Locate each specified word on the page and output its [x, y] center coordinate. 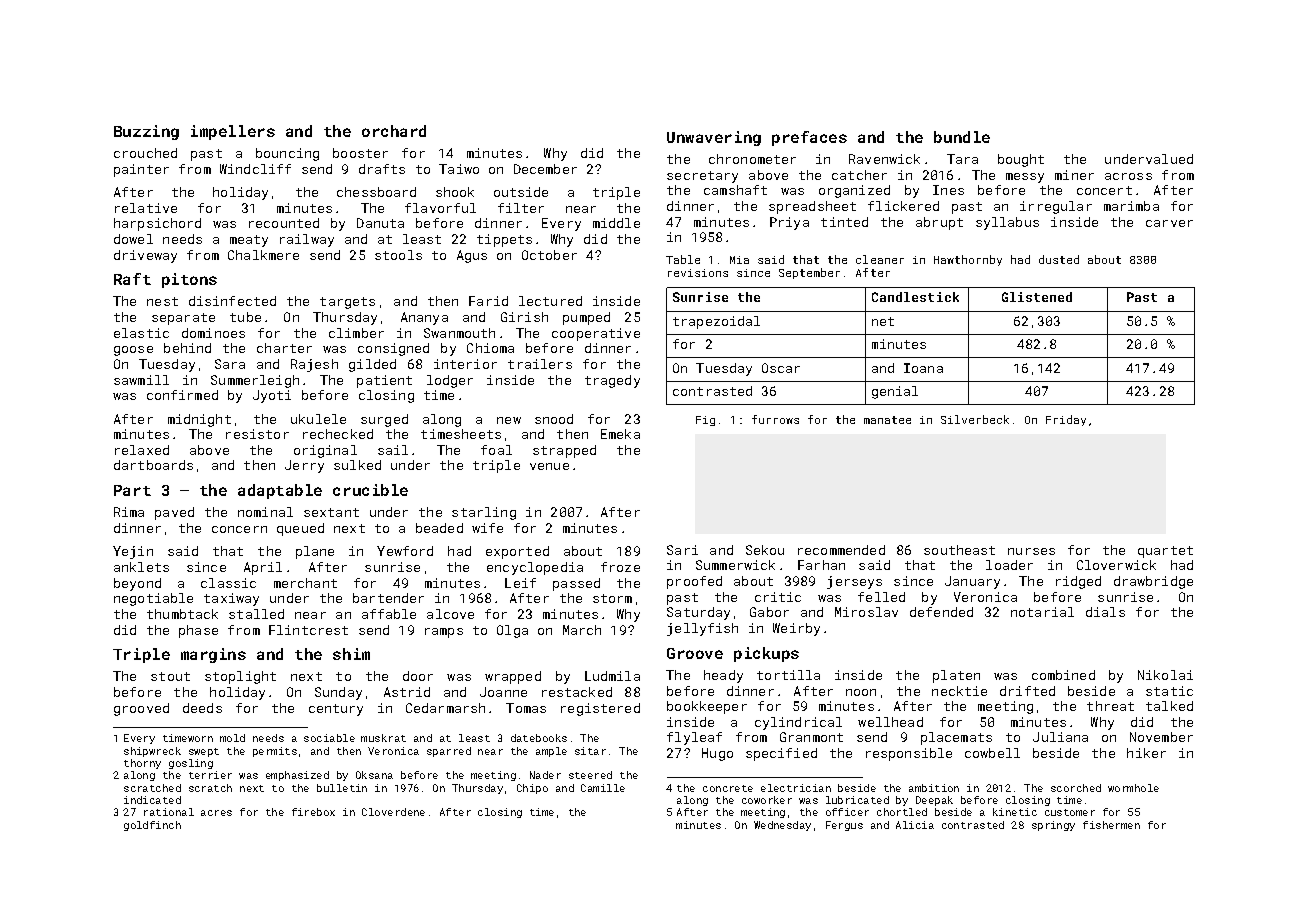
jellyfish [702, 629]
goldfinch [152, 826]
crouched [145, 153]
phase [198, 631]
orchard [394, 131]
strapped [564, 451]
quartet [1165, 552]
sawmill [141, 380]
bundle [962, 137]
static [1169, 691]
